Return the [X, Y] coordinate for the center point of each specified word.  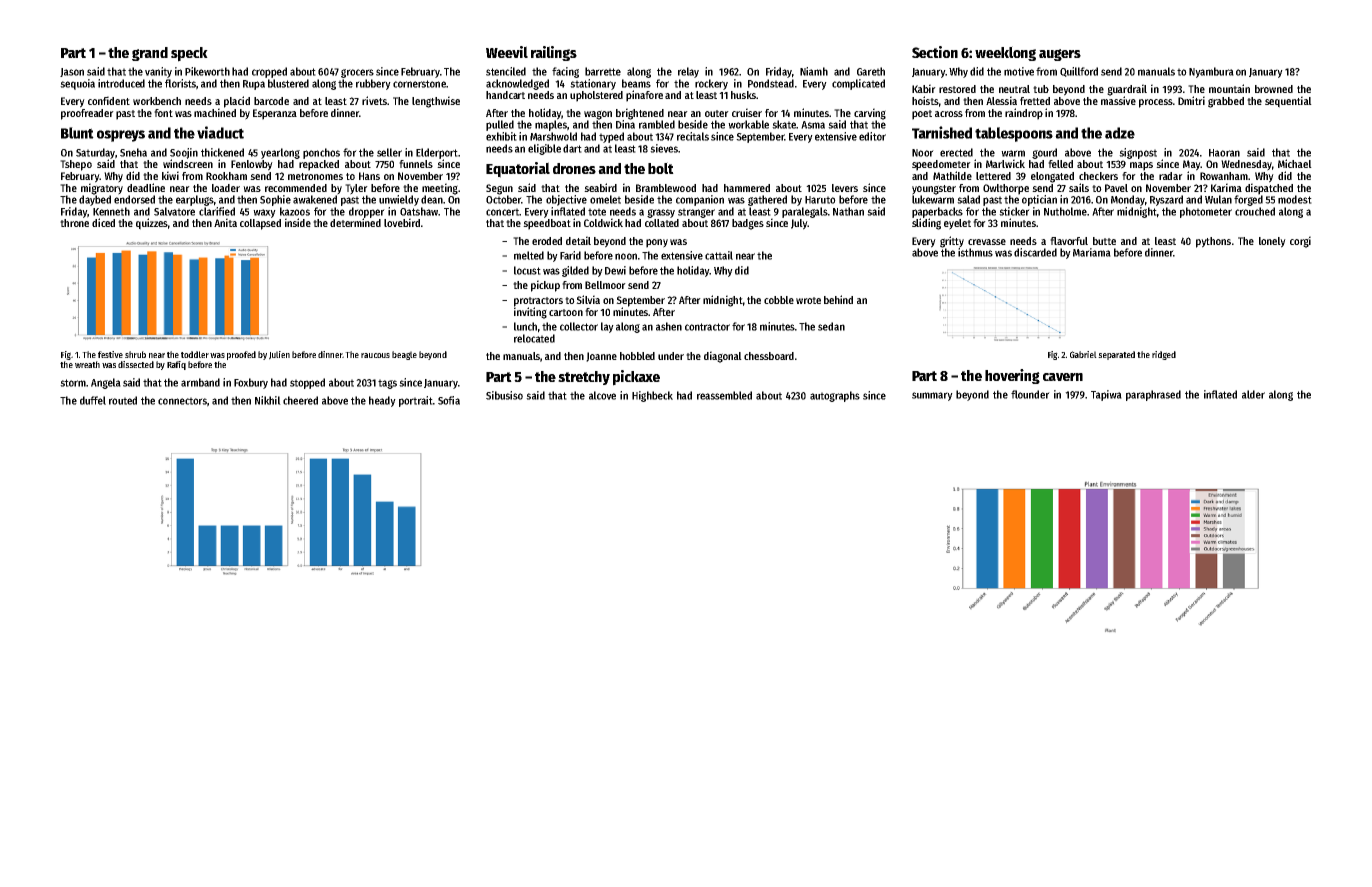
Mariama [1092, 252]
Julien [279, 355]
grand [150, 54]
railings [554, 53]
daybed [95, 200]
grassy [661, 213]
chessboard [769, 356]
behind [838, 299]
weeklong [1005, 53]
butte [1104, 241]
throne [74, 223]
